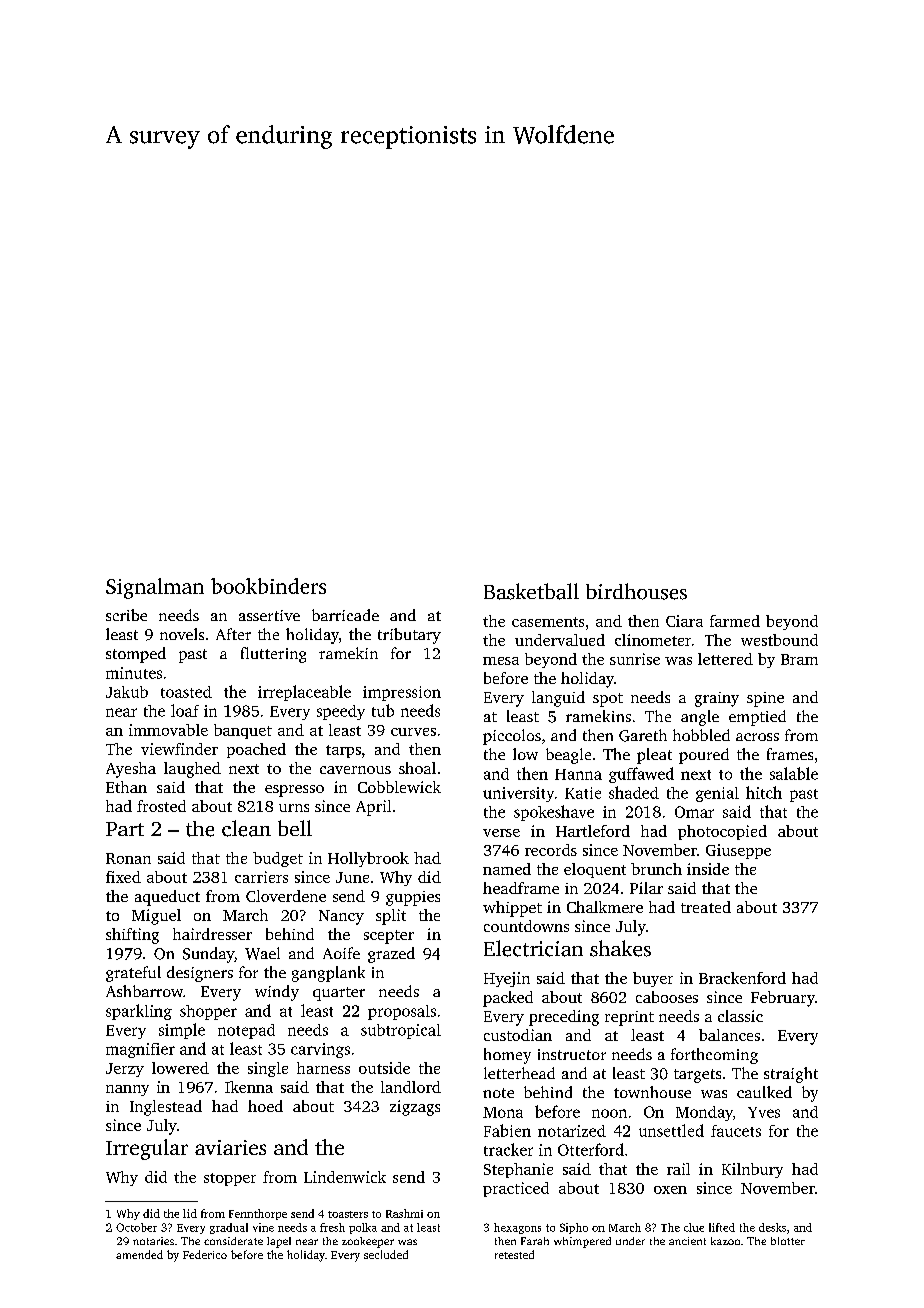 The height and width of the page is (1308, 924). What do you see at coordinates (636, 591) in the page?
I see `birdhouses` at bounding box center [636, 591].
